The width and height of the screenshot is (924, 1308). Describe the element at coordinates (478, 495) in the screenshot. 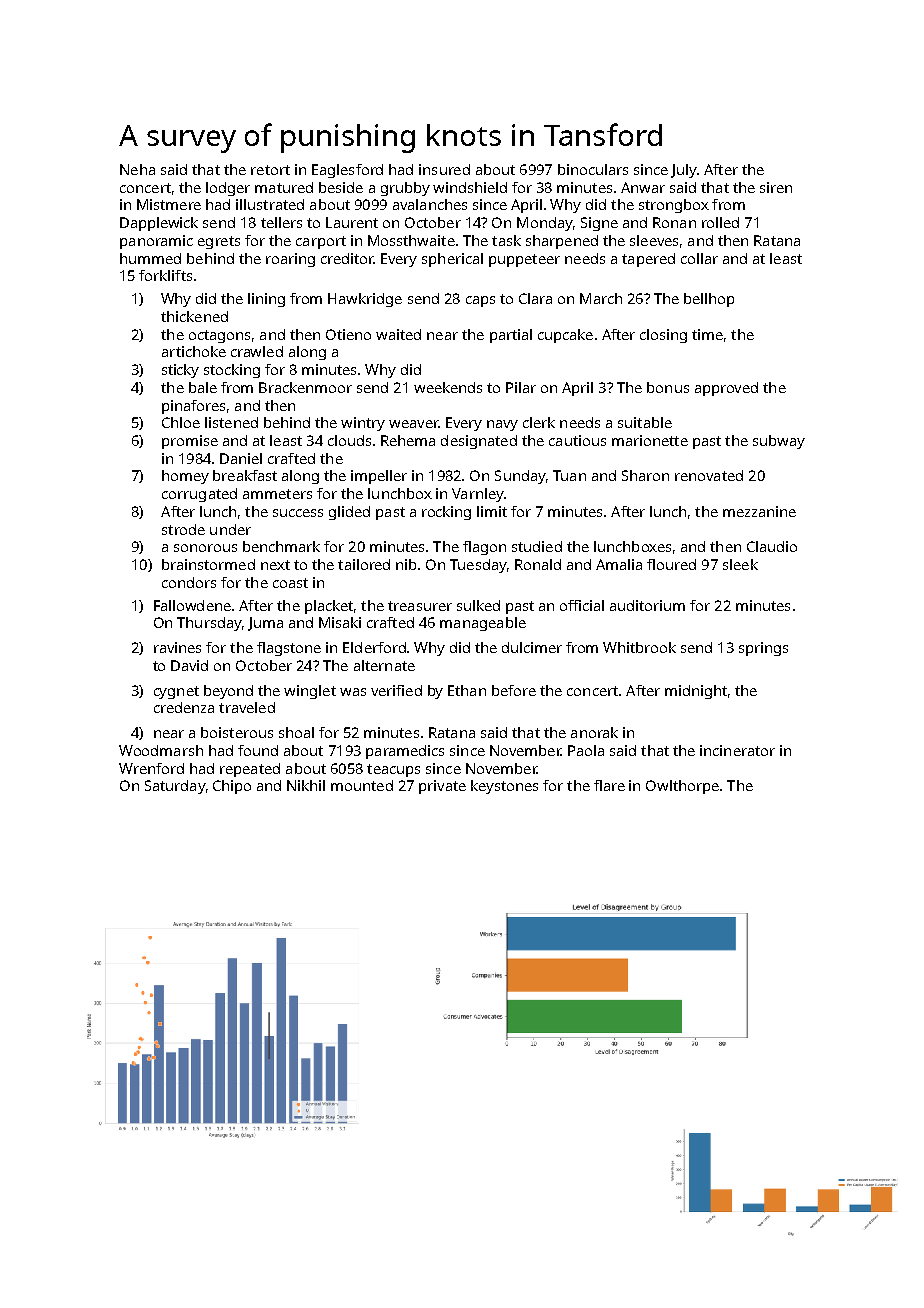

I see `Varnley` at that location.
